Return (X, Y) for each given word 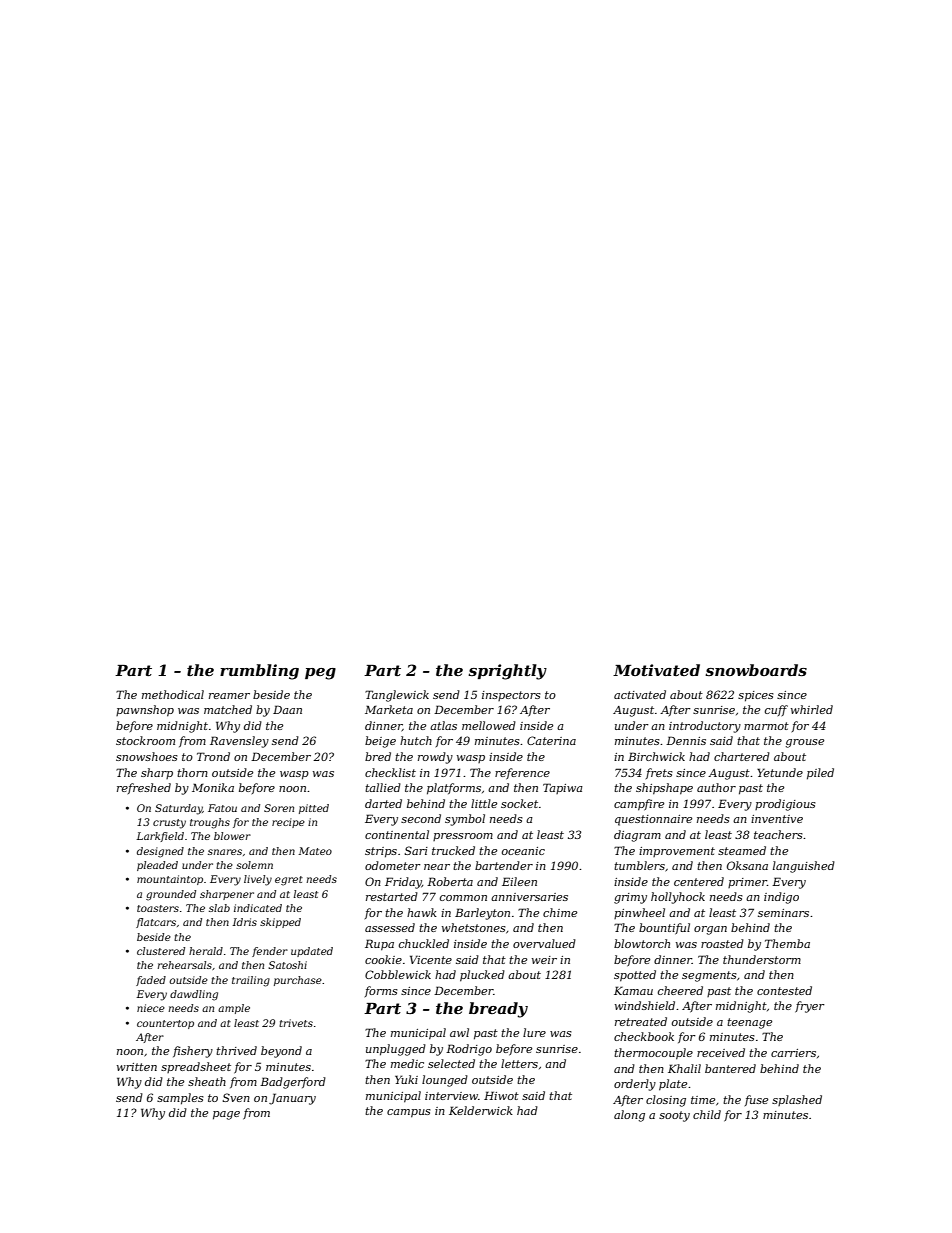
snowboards (756, 670)
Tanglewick (397, 696)
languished (804, 867)
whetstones (474, 927)
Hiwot (501, 1095)
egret (289, 881)
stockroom (145, 740)
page (226, 1115)
